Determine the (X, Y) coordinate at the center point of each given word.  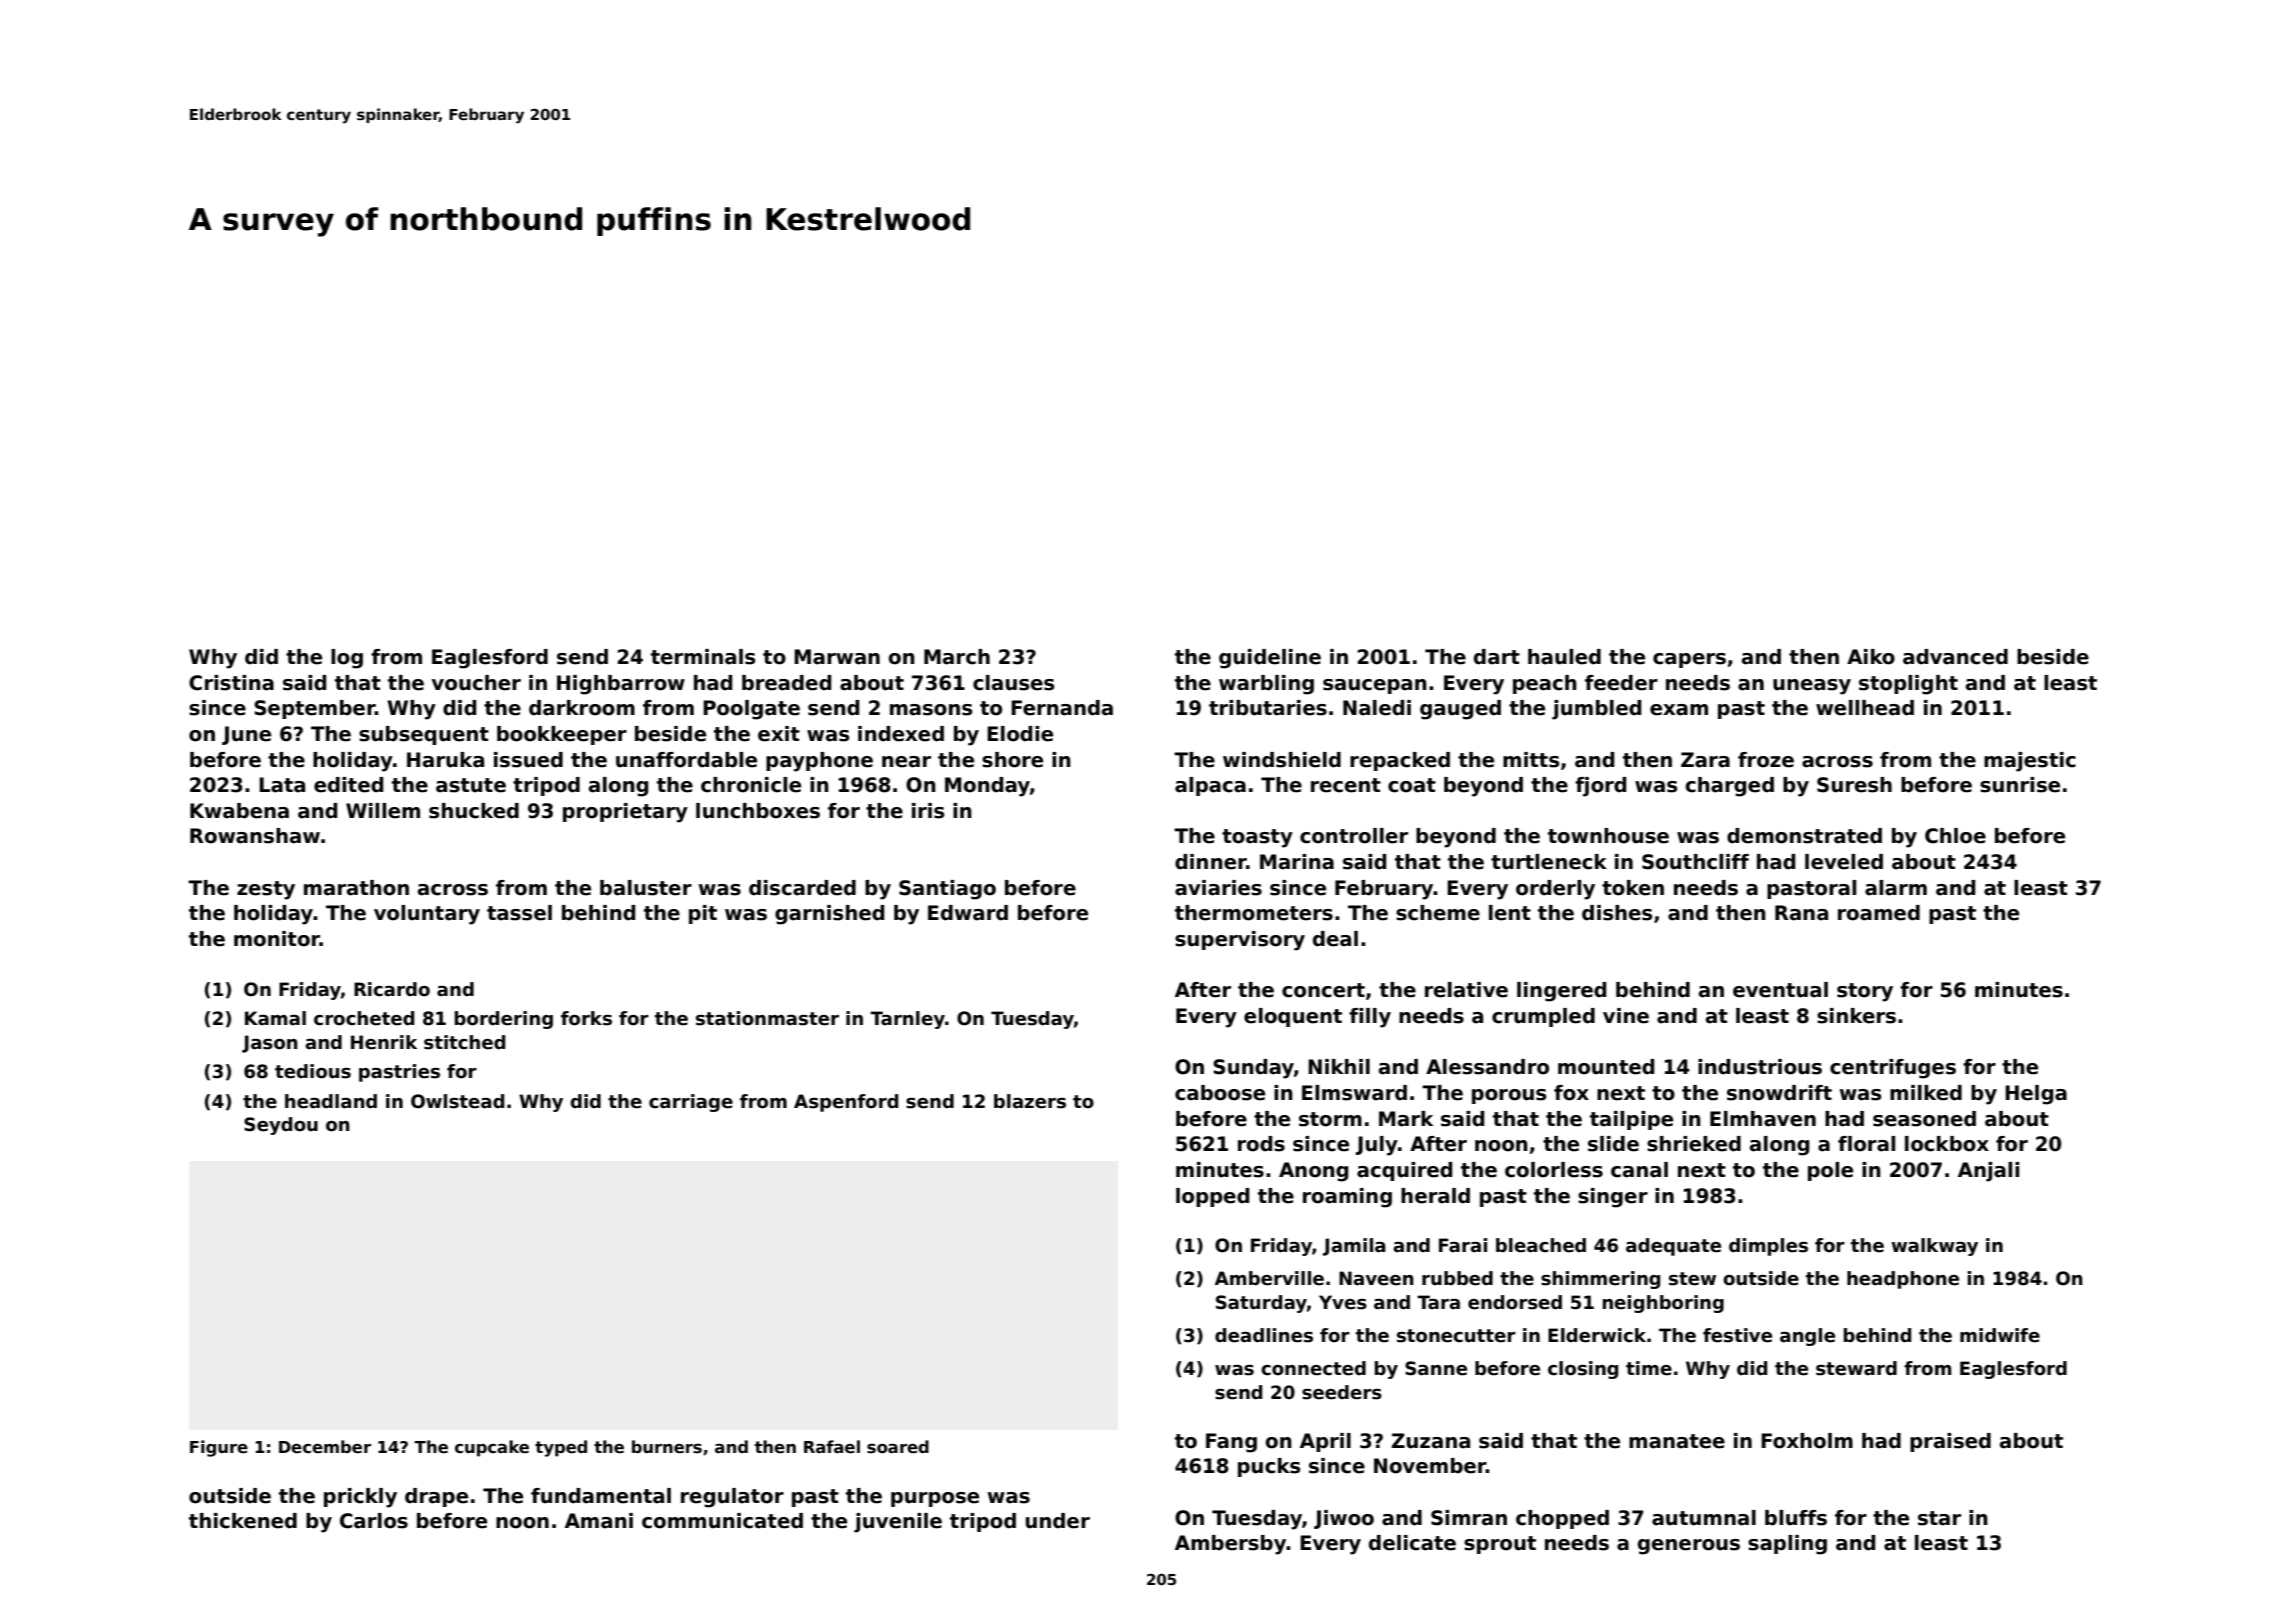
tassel (519, 913)
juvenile (898, 1523)
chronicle (751, 785)
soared (898, 1447)
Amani (599, 1521)
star (1939, 1518)
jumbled (1596, 710)
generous (1689, 1547)
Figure (219, 1448)
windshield (1282, 760)
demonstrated (1804, 836)
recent (1346, 785)
